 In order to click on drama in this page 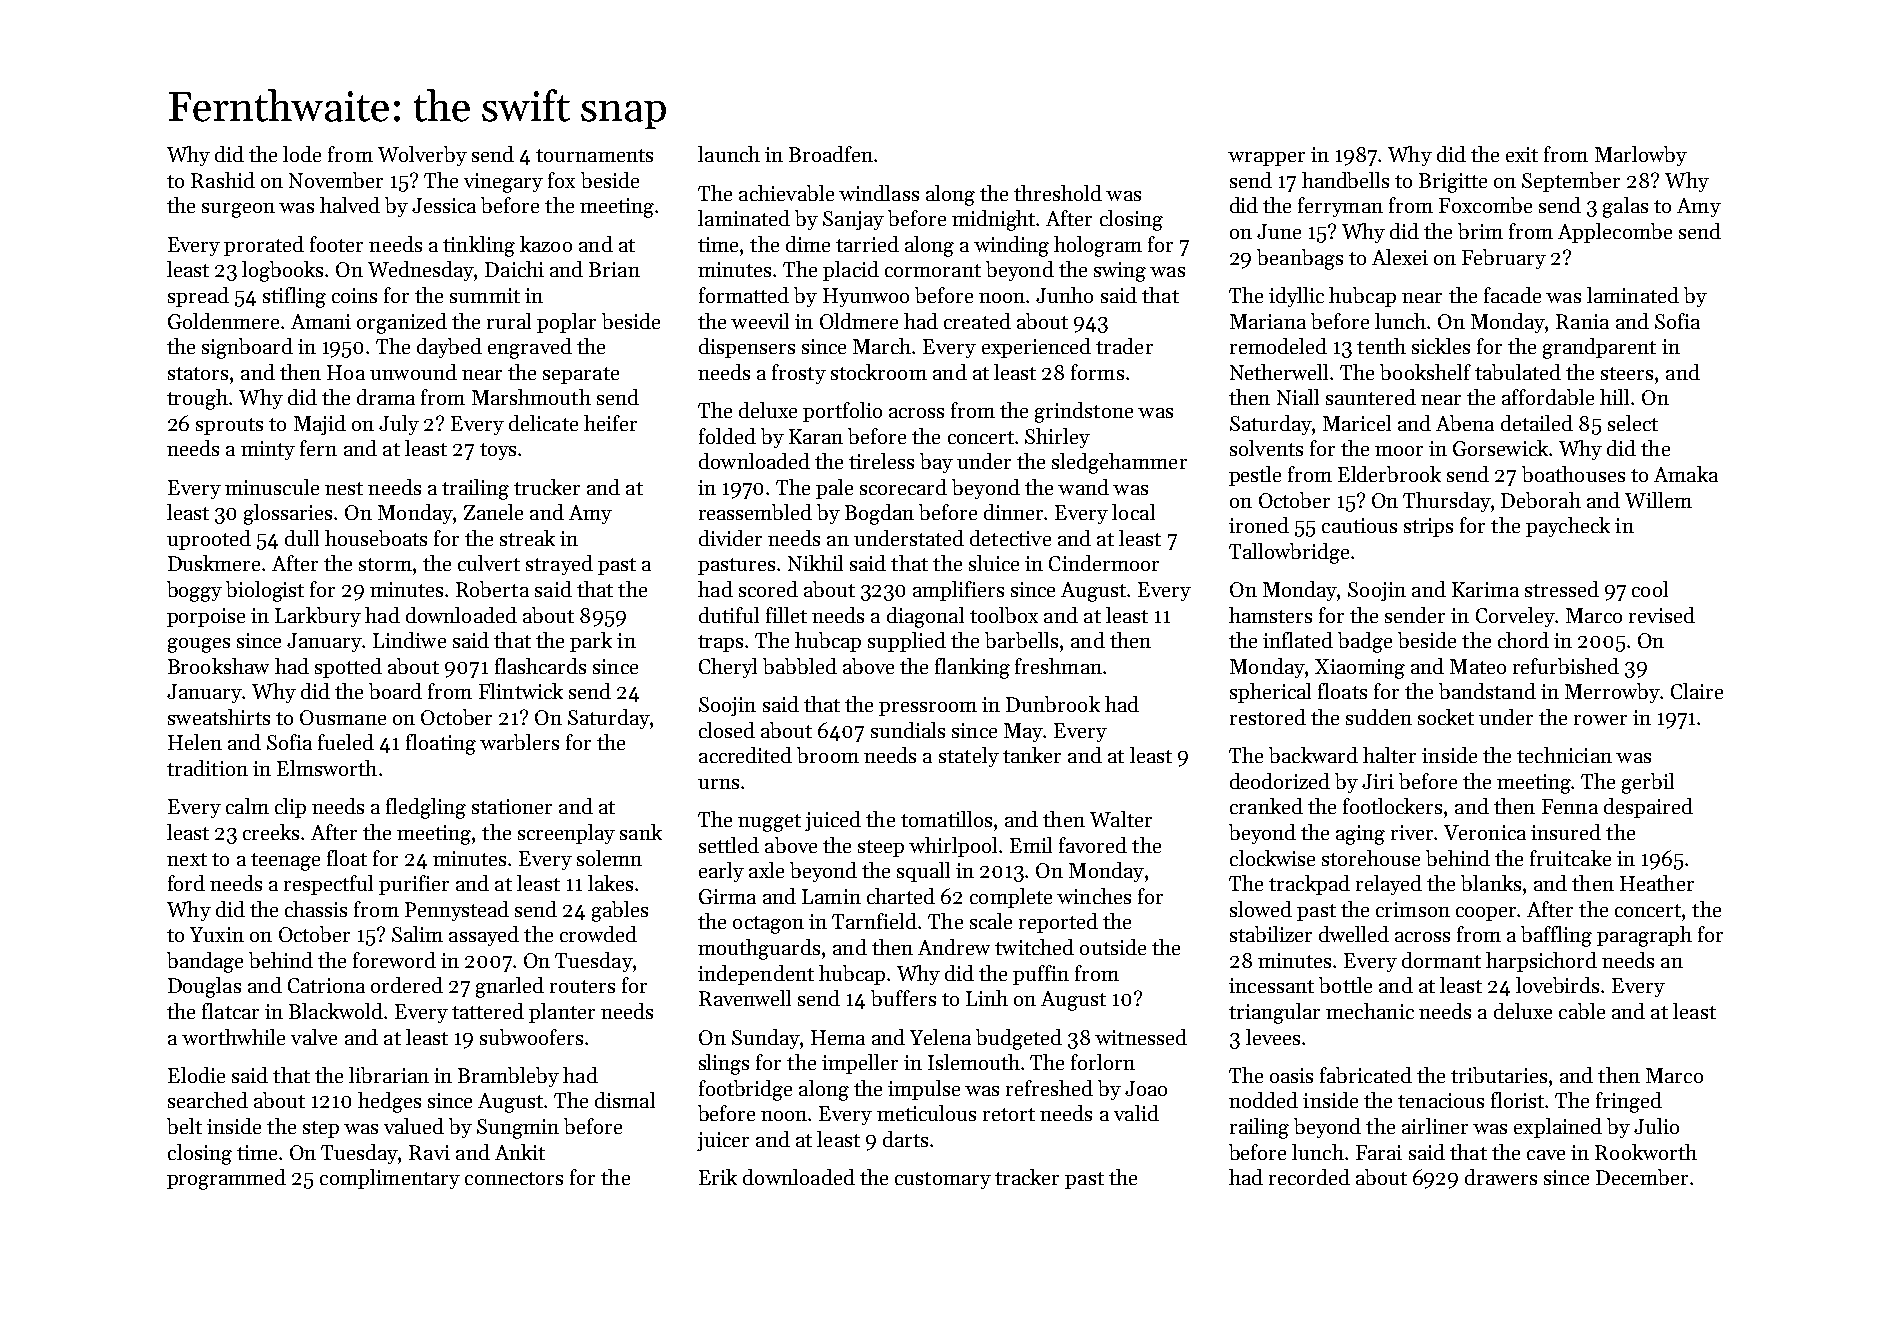, I will do `click(386, 397)`.
